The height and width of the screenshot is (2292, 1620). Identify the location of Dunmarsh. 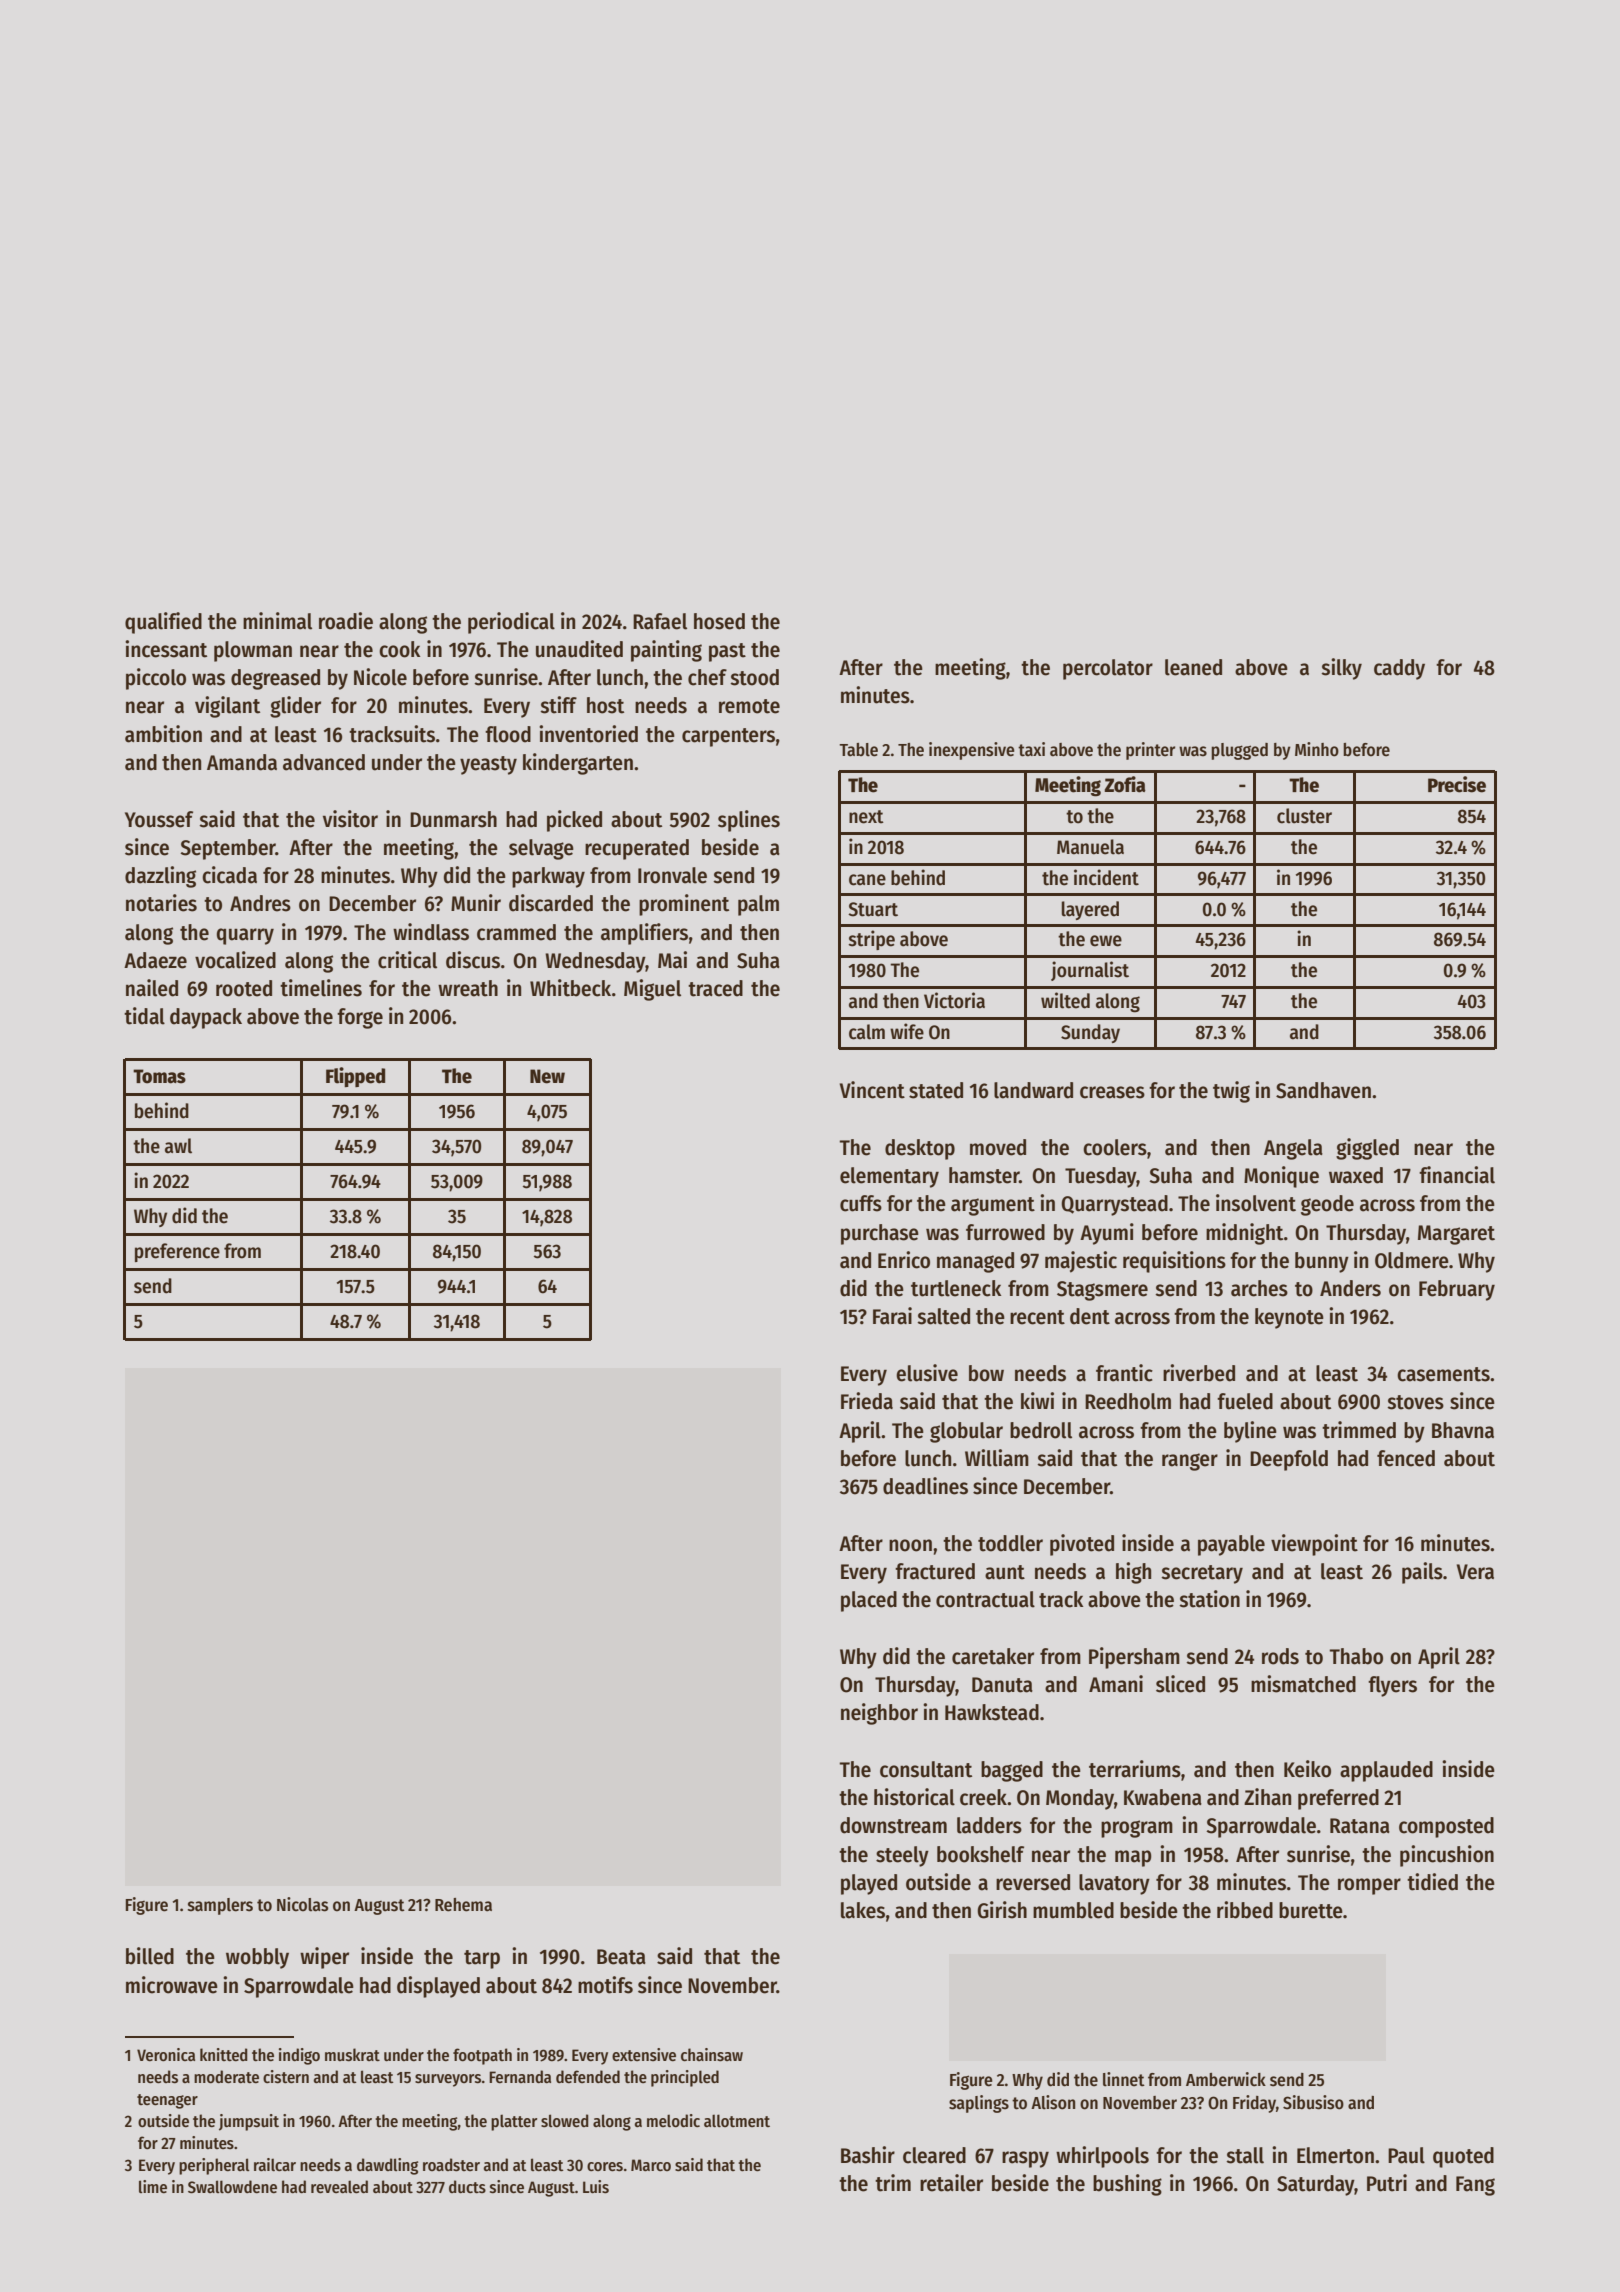
(453, 819).
